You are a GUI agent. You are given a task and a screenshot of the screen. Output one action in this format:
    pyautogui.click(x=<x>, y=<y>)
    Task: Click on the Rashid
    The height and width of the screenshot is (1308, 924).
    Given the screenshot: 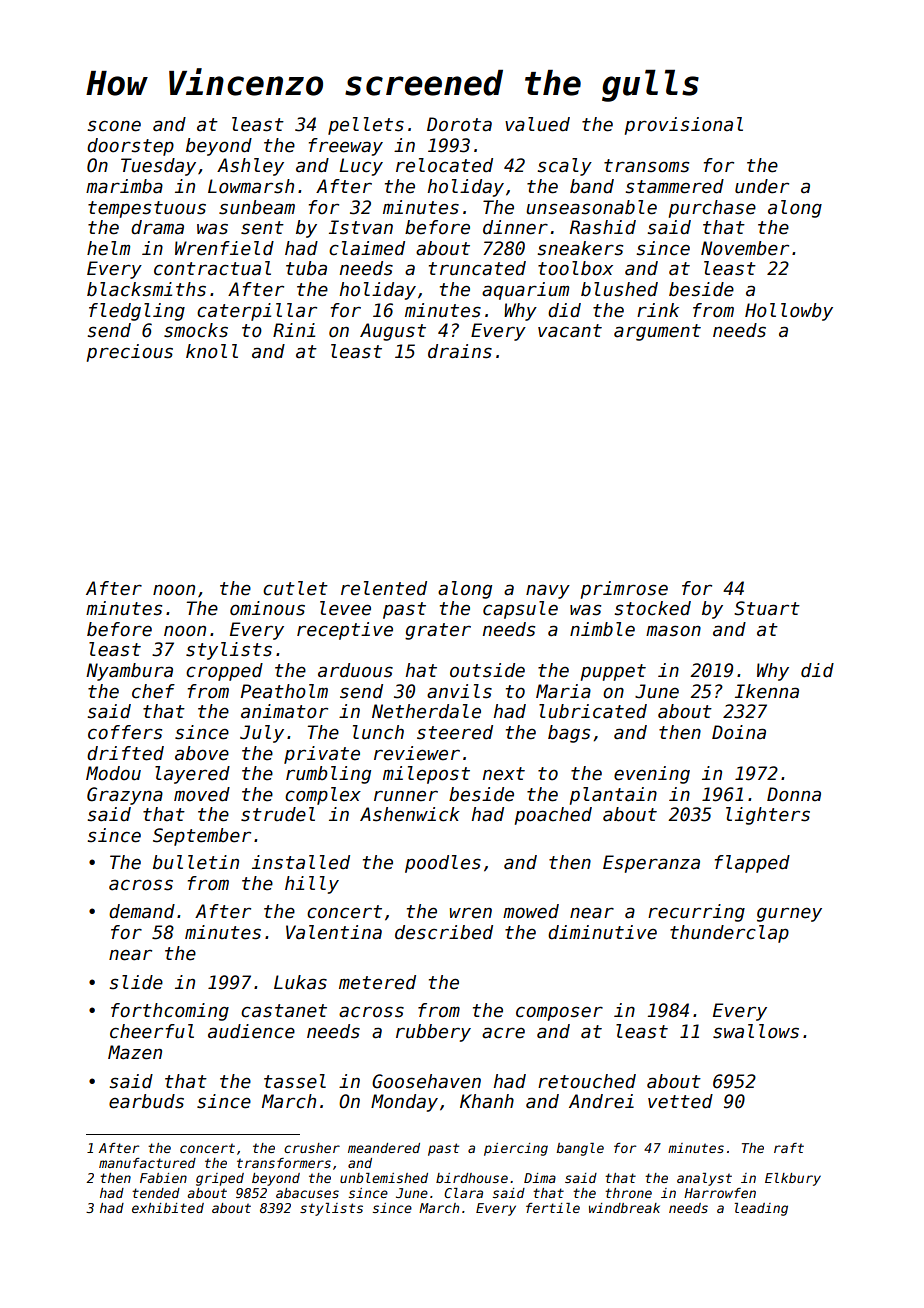 What is the action you would take?
    pyautogui.click(x=603, y=227)
